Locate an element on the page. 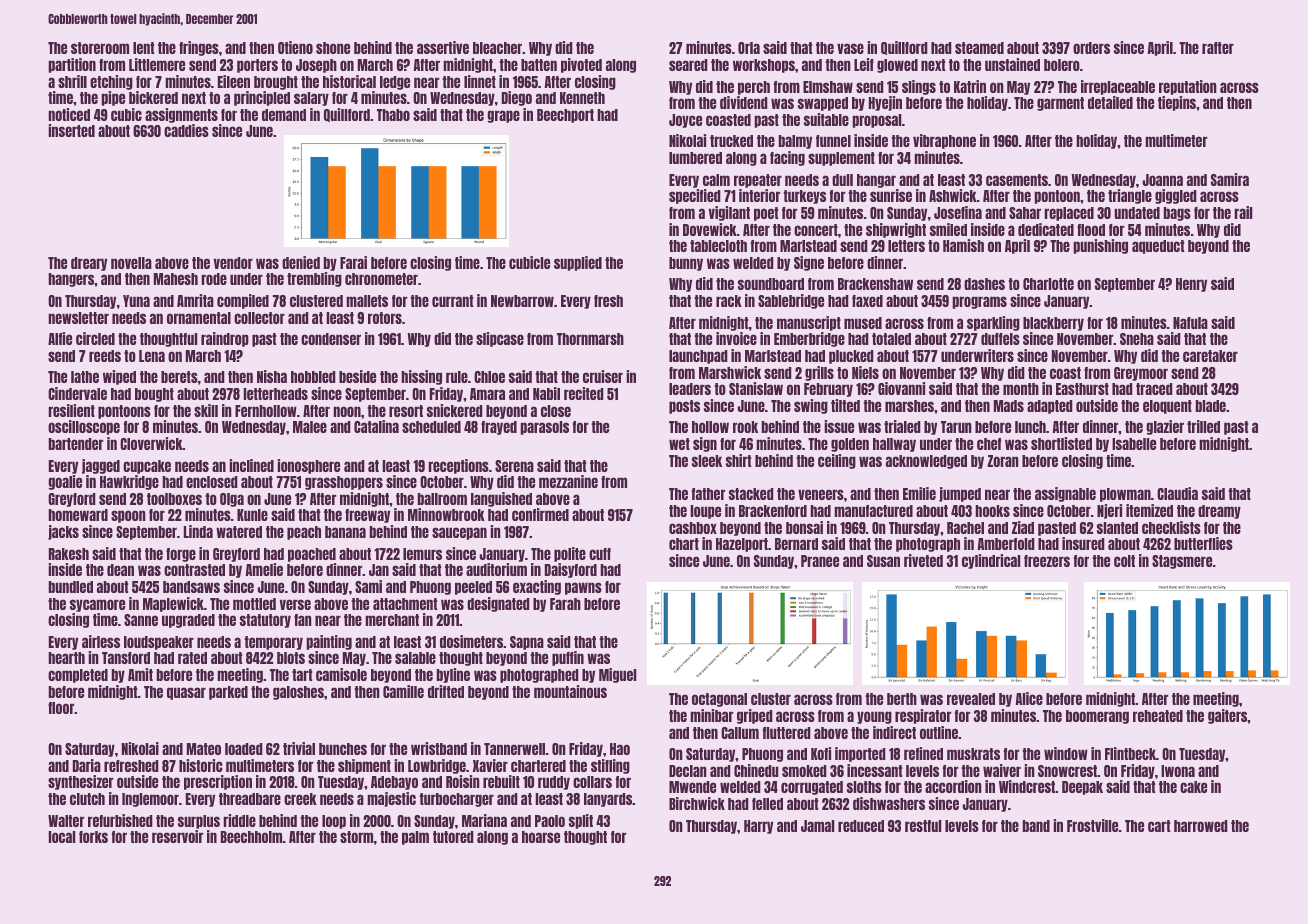 This image has height=924, width=1308. tiepins is located at coordinates (1177, 103).
